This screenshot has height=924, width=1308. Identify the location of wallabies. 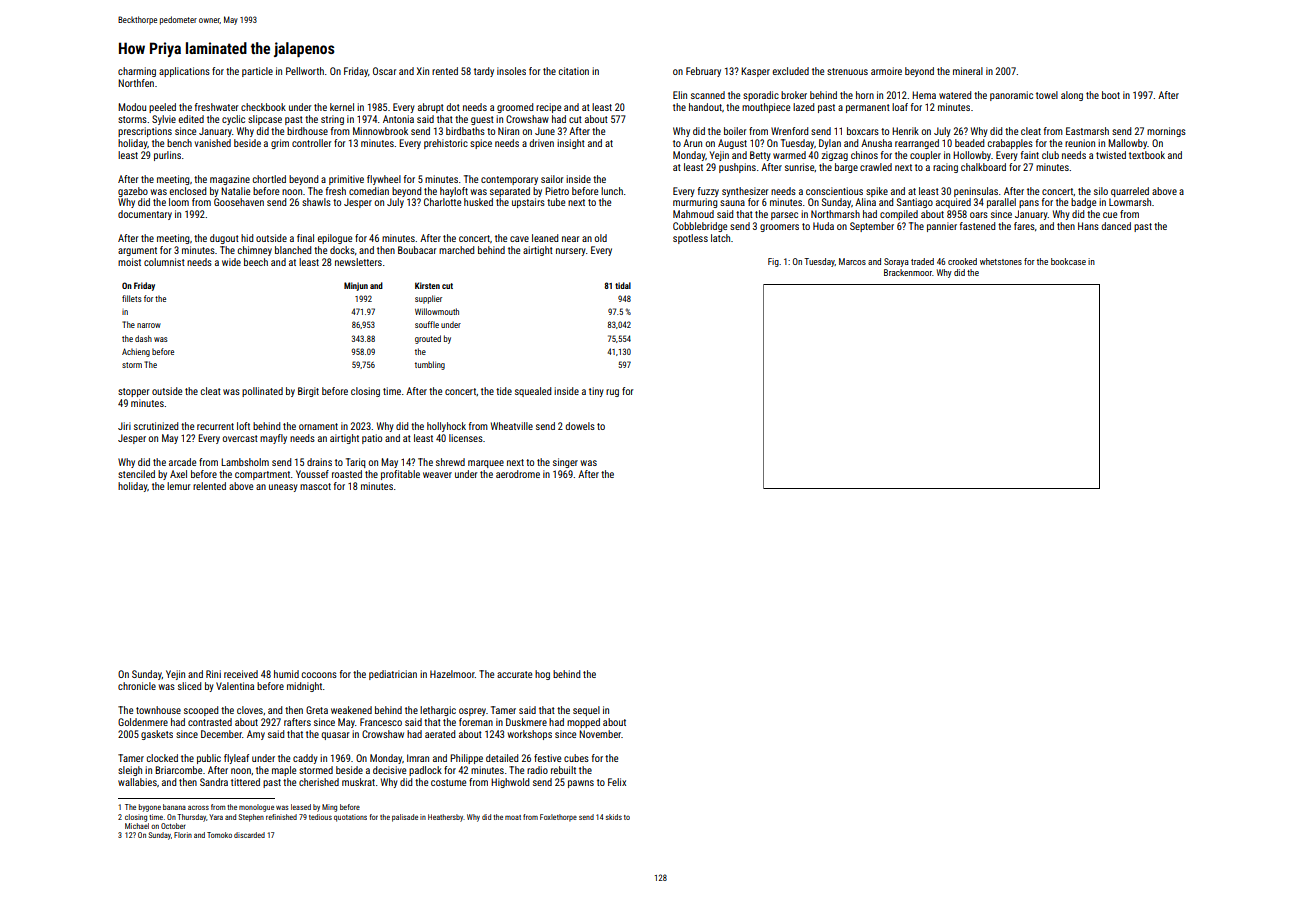
(137, 782).
